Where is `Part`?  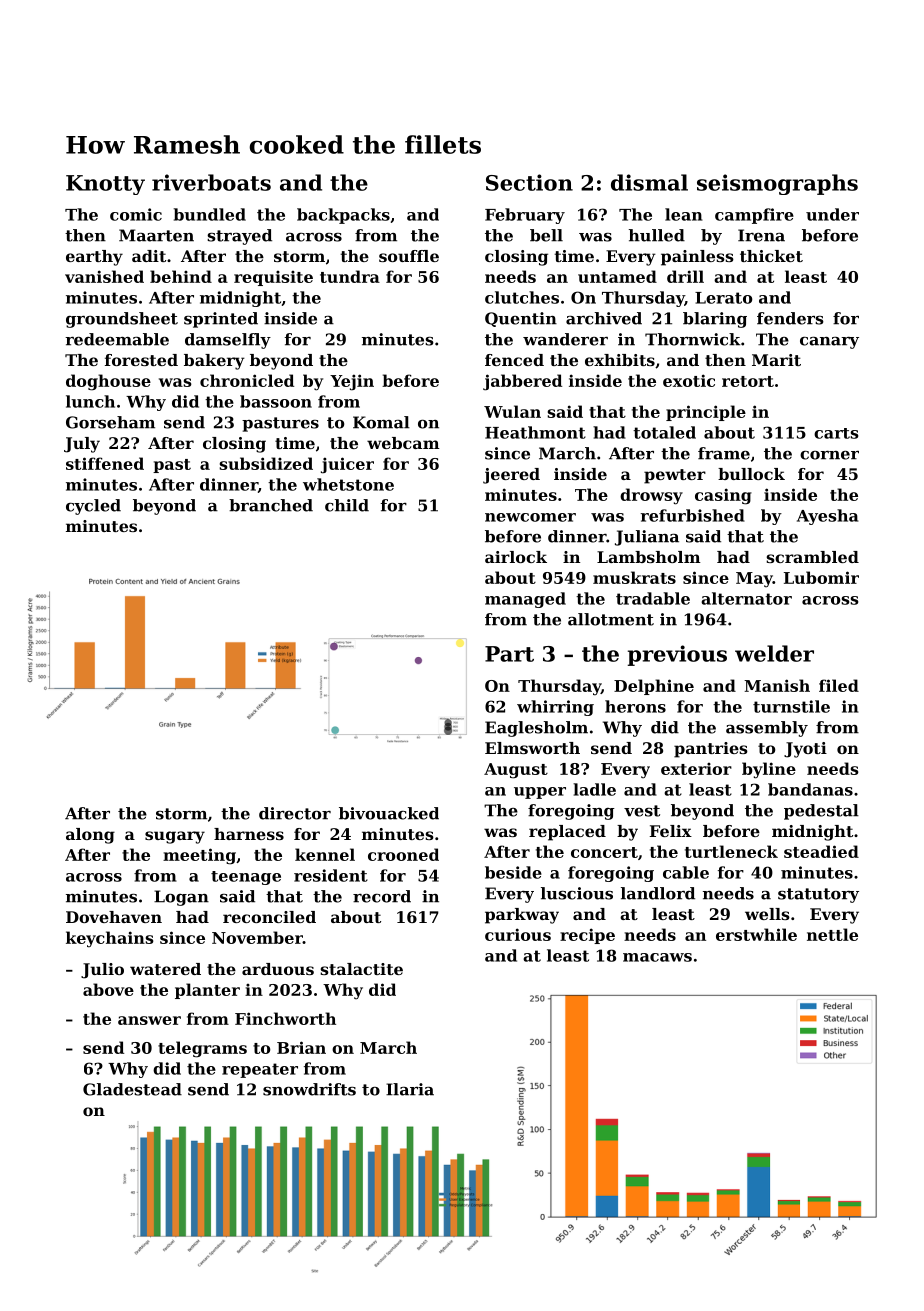
Part is located at coordinates (509, 654).
